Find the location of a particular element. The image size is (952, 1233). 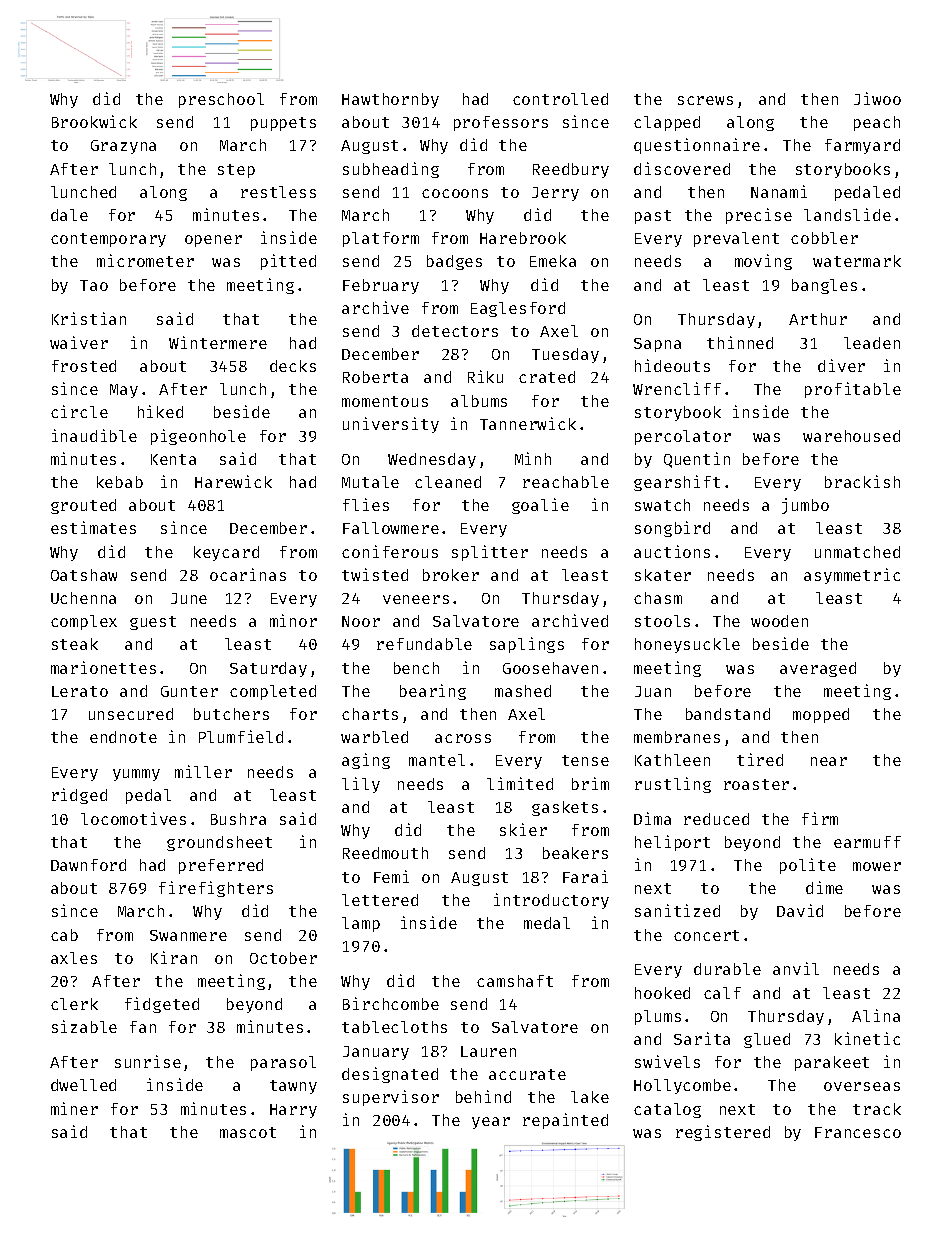

screws is located at coordinates (705, 100).
